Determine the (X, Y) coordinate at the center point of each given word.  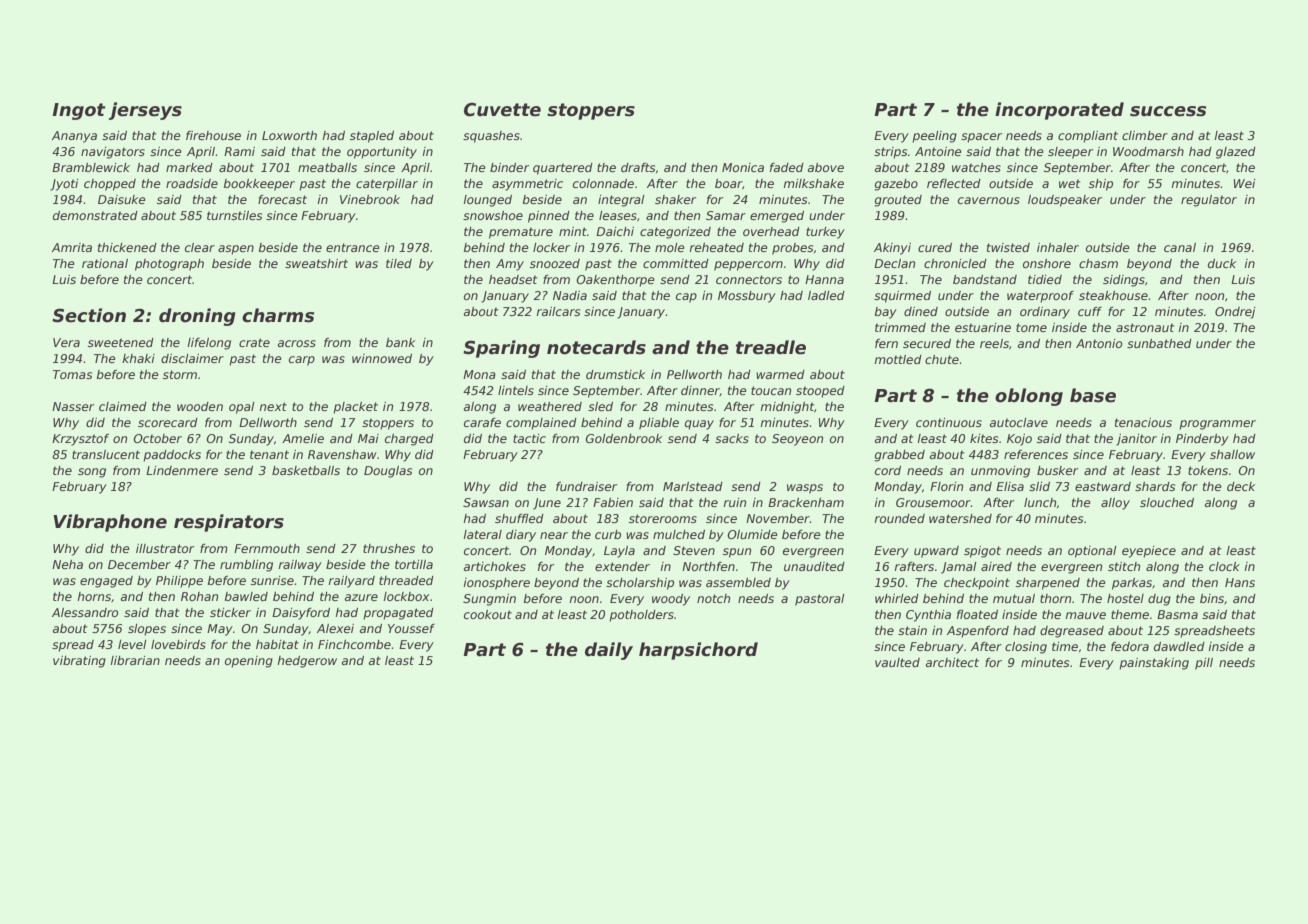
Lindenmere (182, 470)
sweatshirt (316, 263)
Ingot (78, 111)
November (778, 518)
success (1168, 111)
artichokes (495, 566)
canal (1180, 247)
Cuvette (502, 110)
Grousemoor (933, 502)
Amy (510, 265)
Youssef (411, 628)
